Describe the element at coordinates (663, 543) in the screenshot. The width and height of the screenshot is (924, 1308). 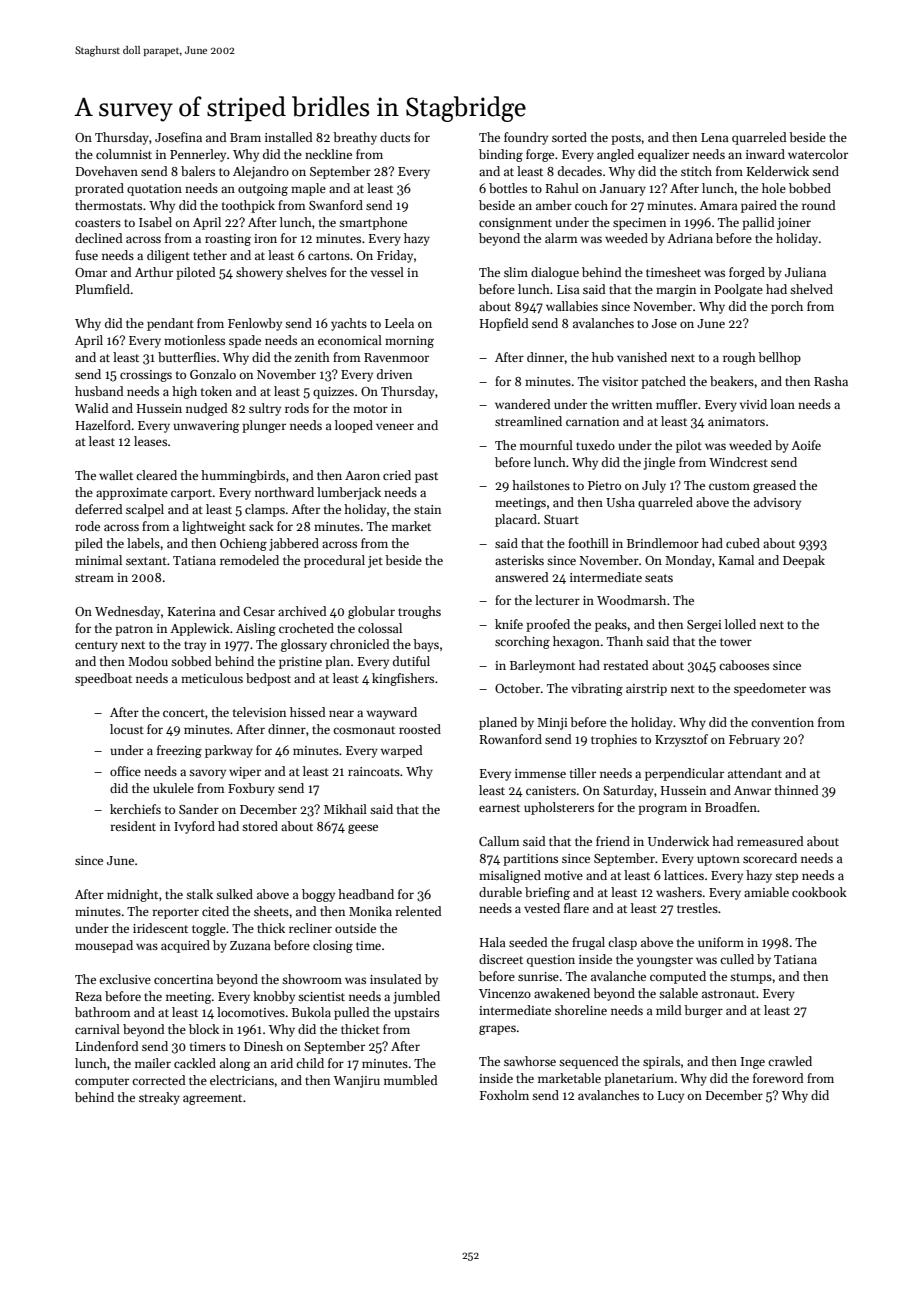
I see `Brindlemoor` at that location.
